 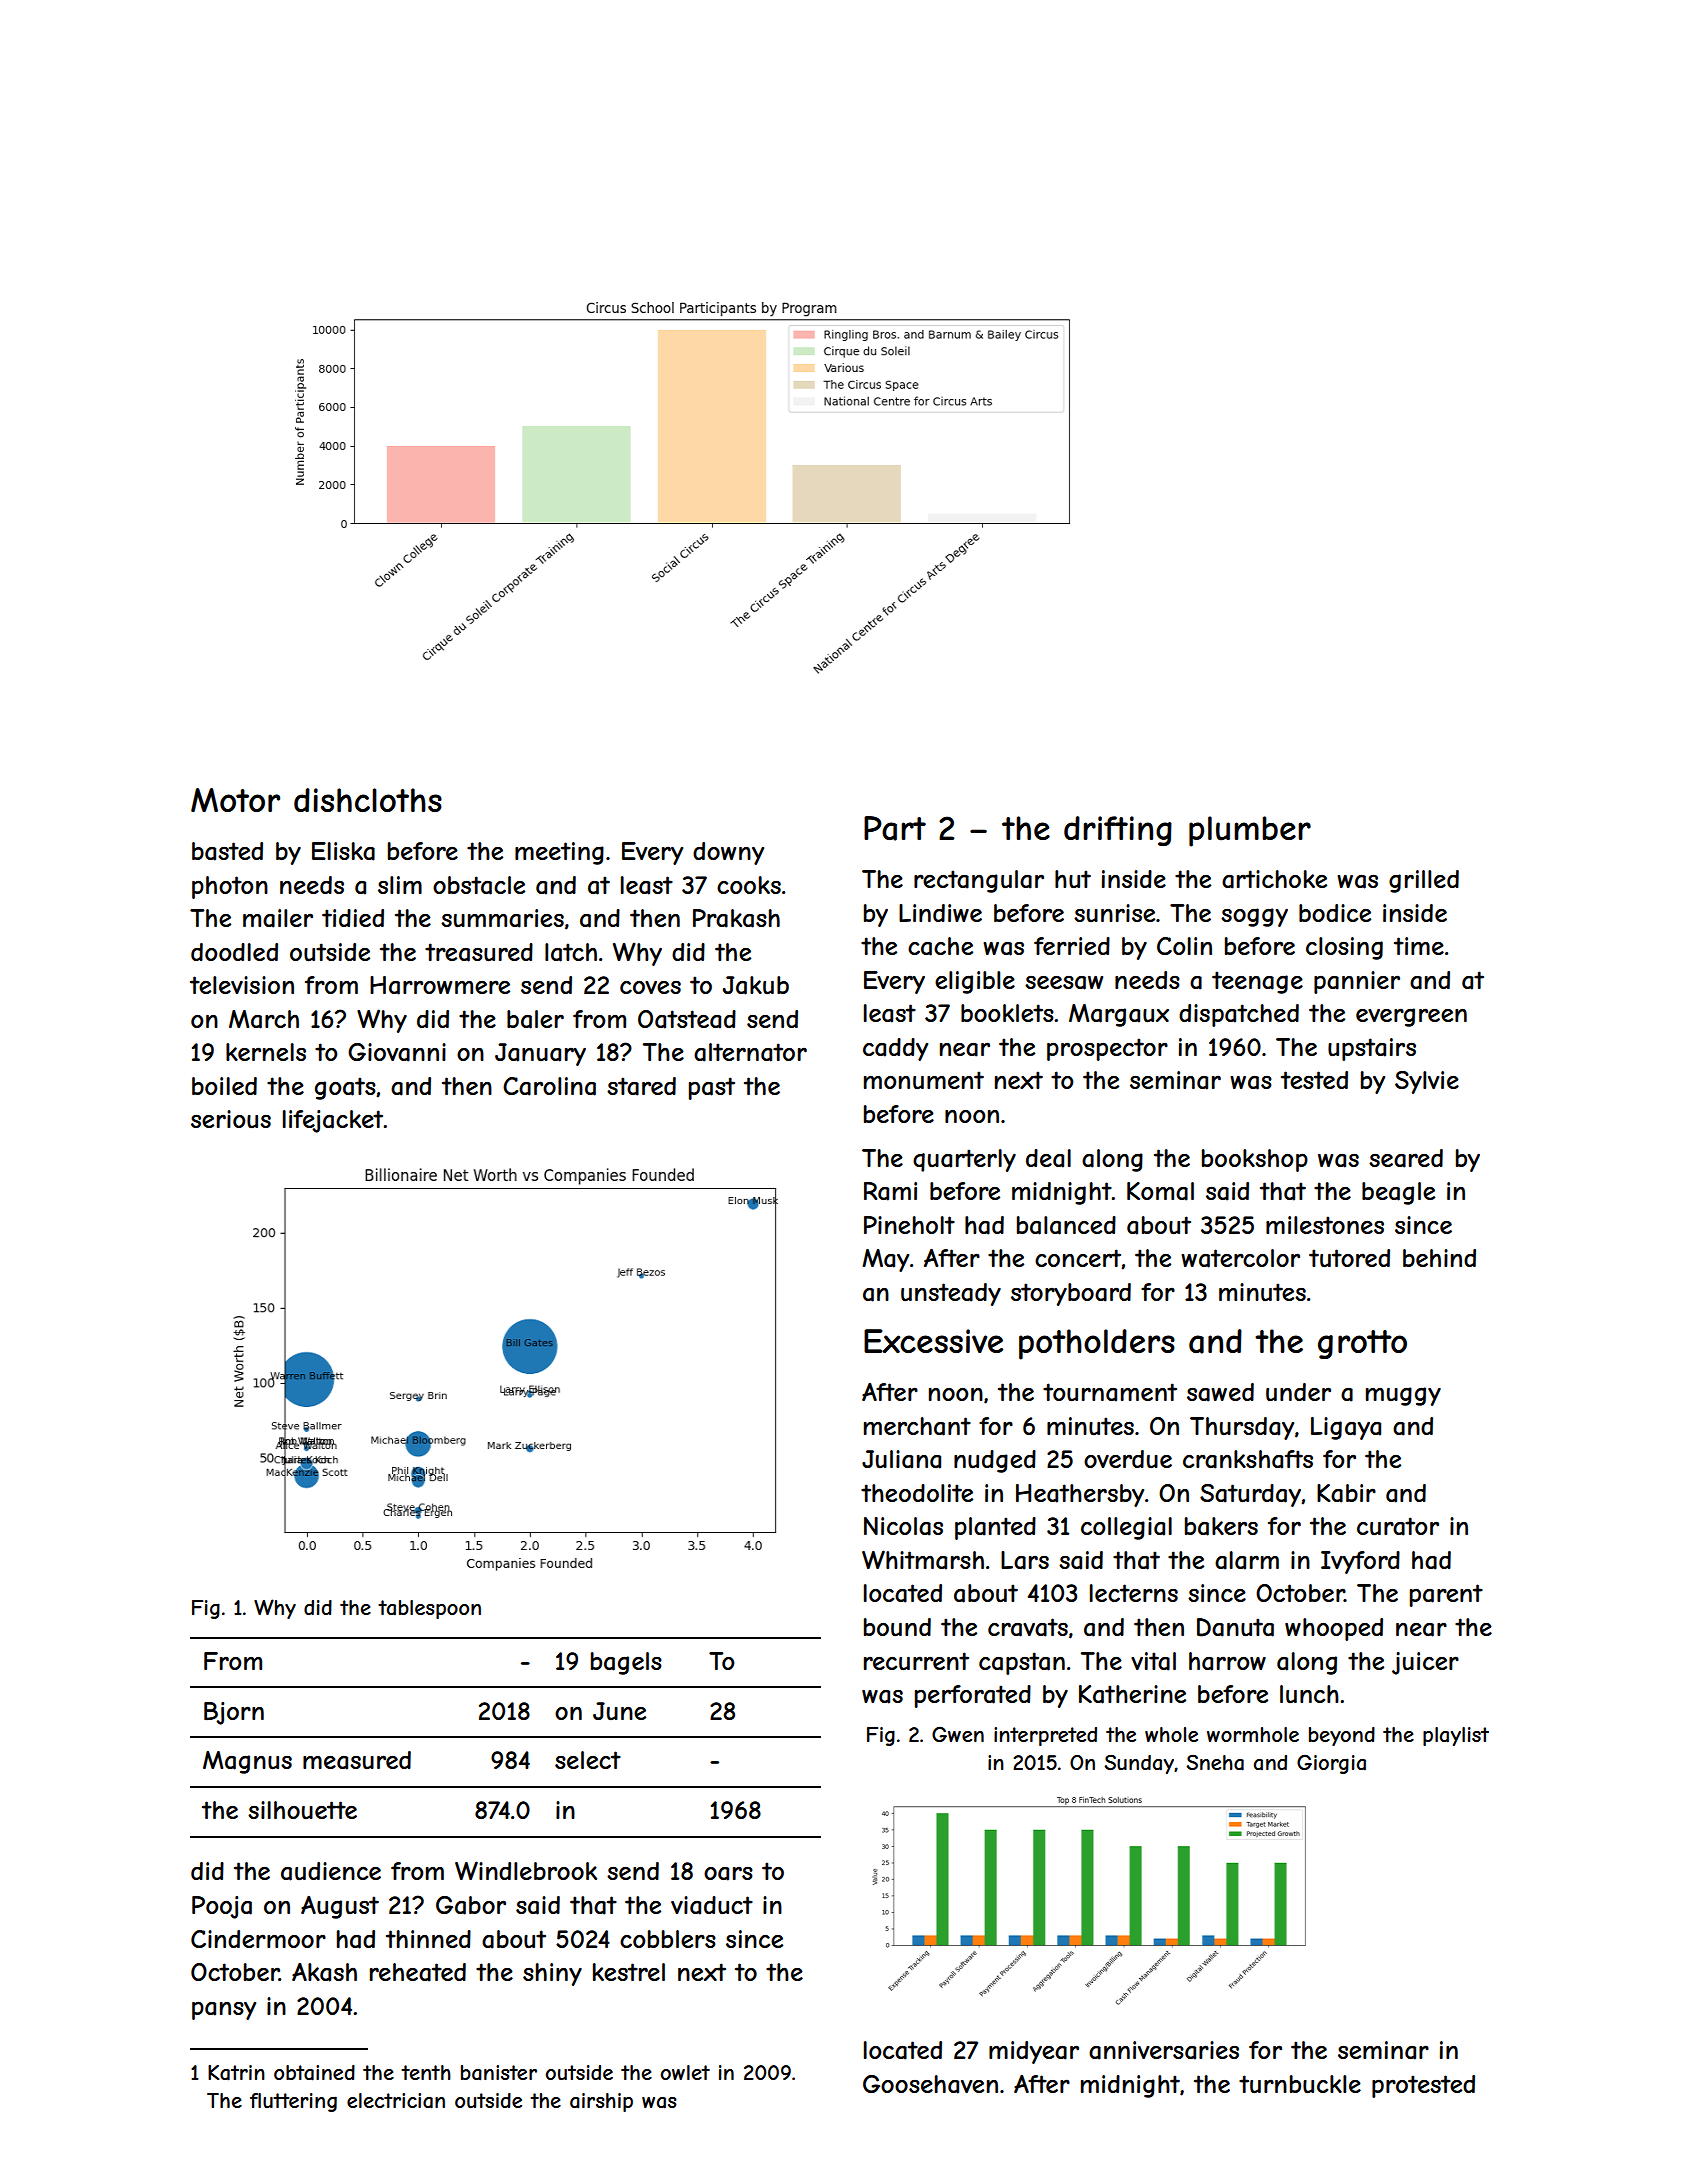 I want to click on nudged, so click(x=995, y=1461).
